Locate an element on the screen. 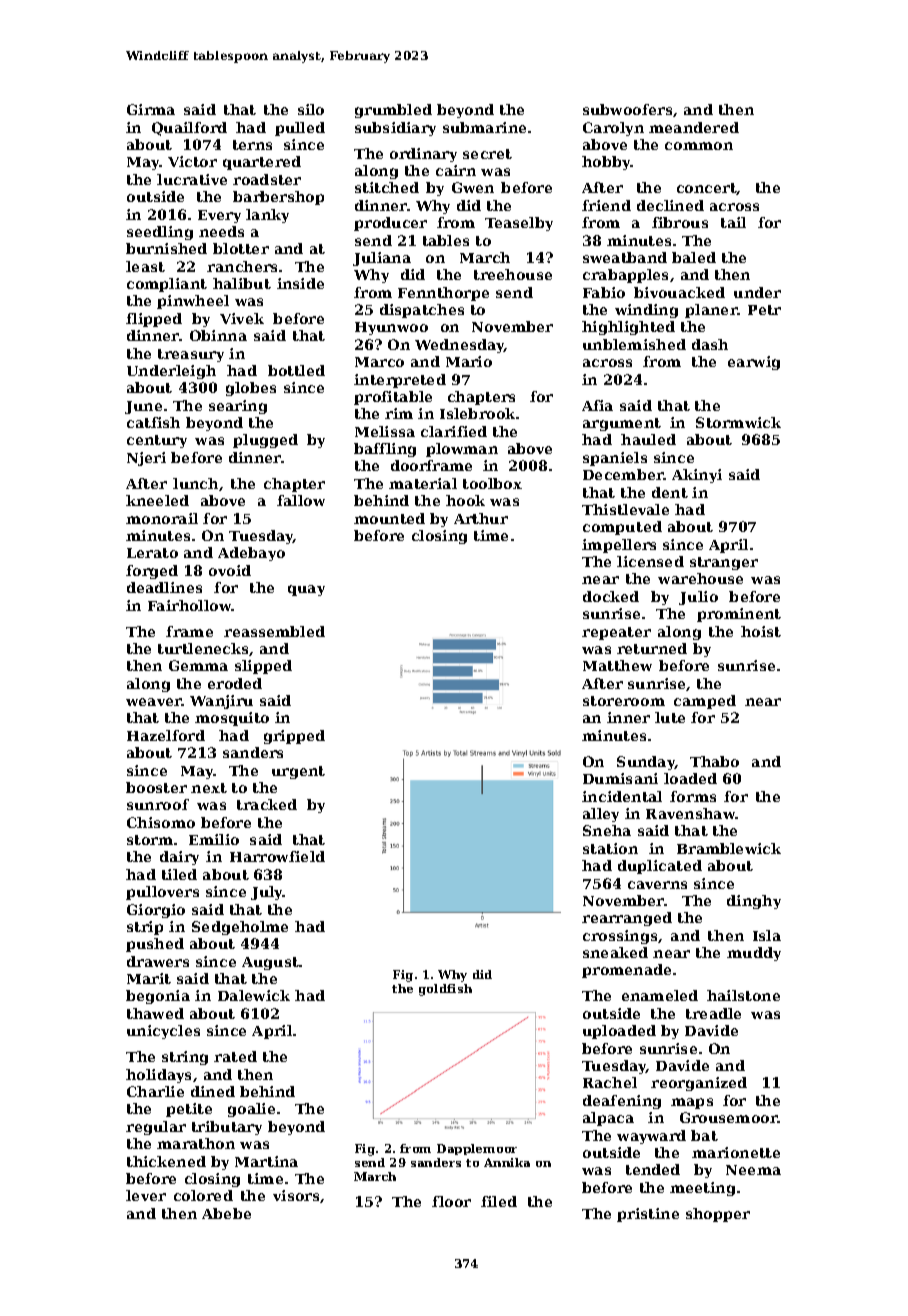 The width and height of the screenshot is (908, 1316). Teaselby is located at coordinates (519, 224).
